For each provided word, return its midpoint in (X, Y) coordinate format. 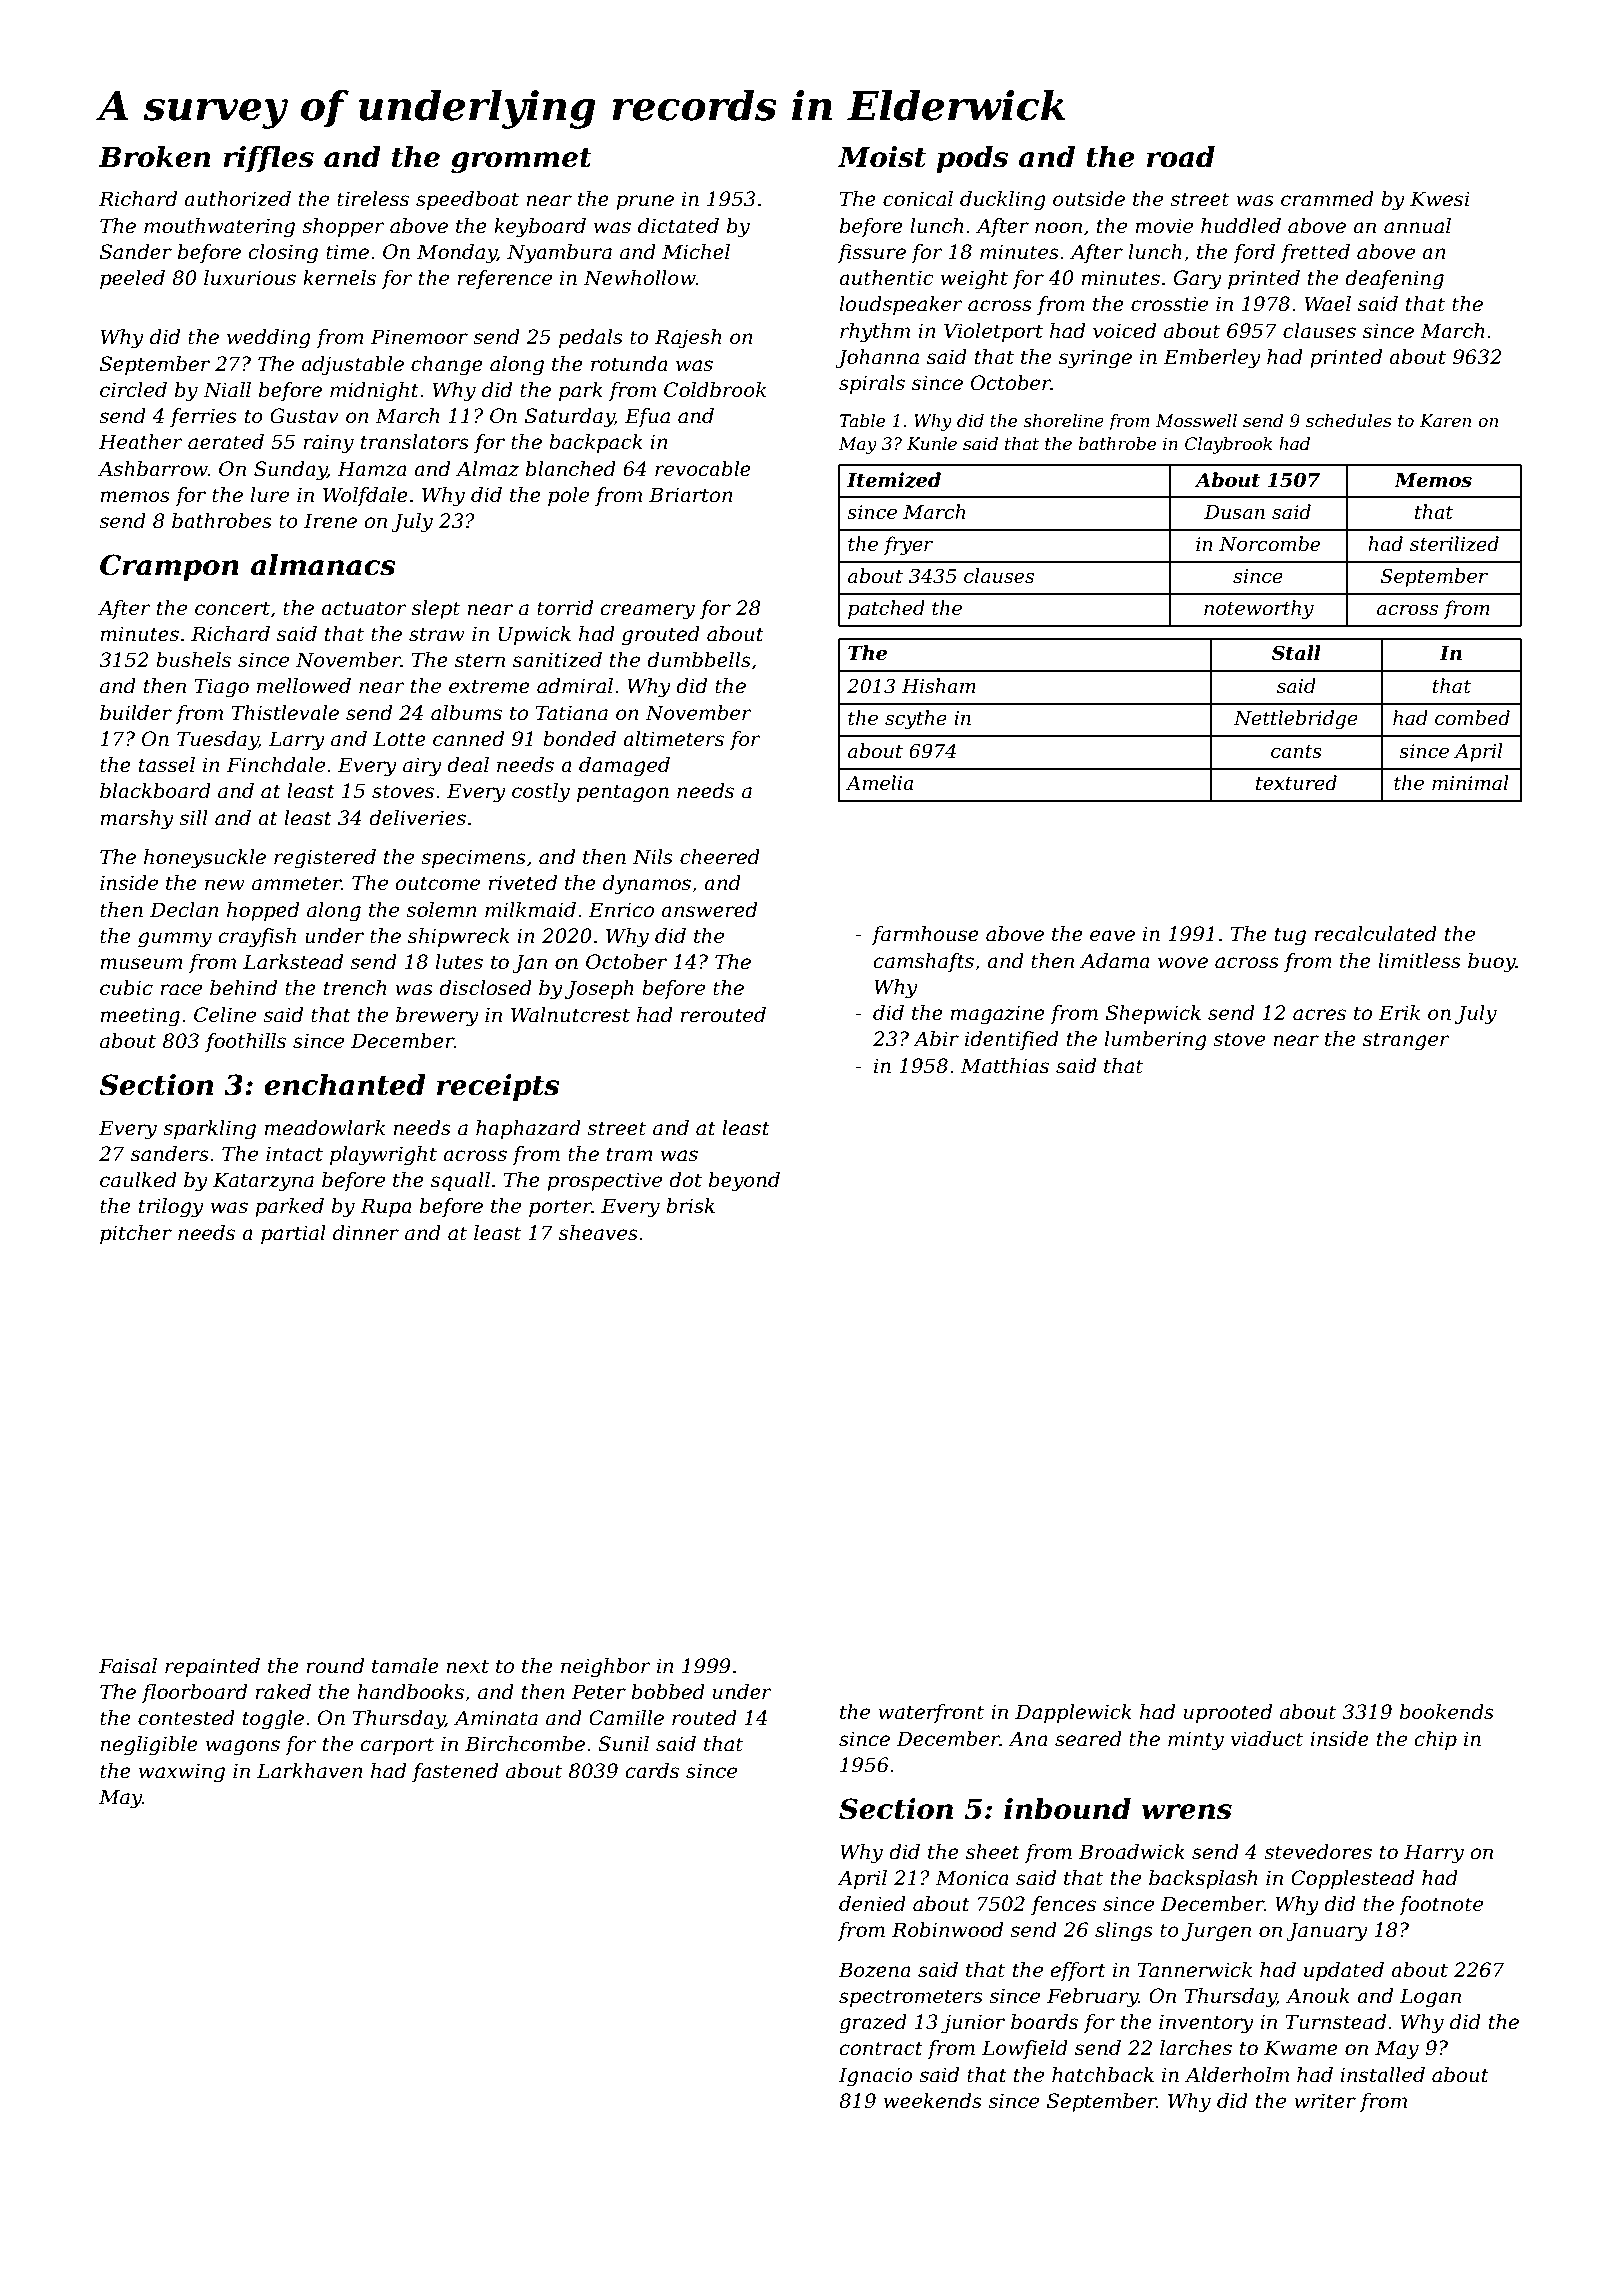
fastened (455, 1772)
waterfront (931, 1713)
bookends (1447, 1712)
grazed (873, 2024)
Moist (882, 157)
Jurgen (1216, 1932)
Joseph (599, 989)
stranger (1406, 1041)
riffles (268, 159)
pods (972, 159)
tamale (405, 1666)
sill (193, 818)
